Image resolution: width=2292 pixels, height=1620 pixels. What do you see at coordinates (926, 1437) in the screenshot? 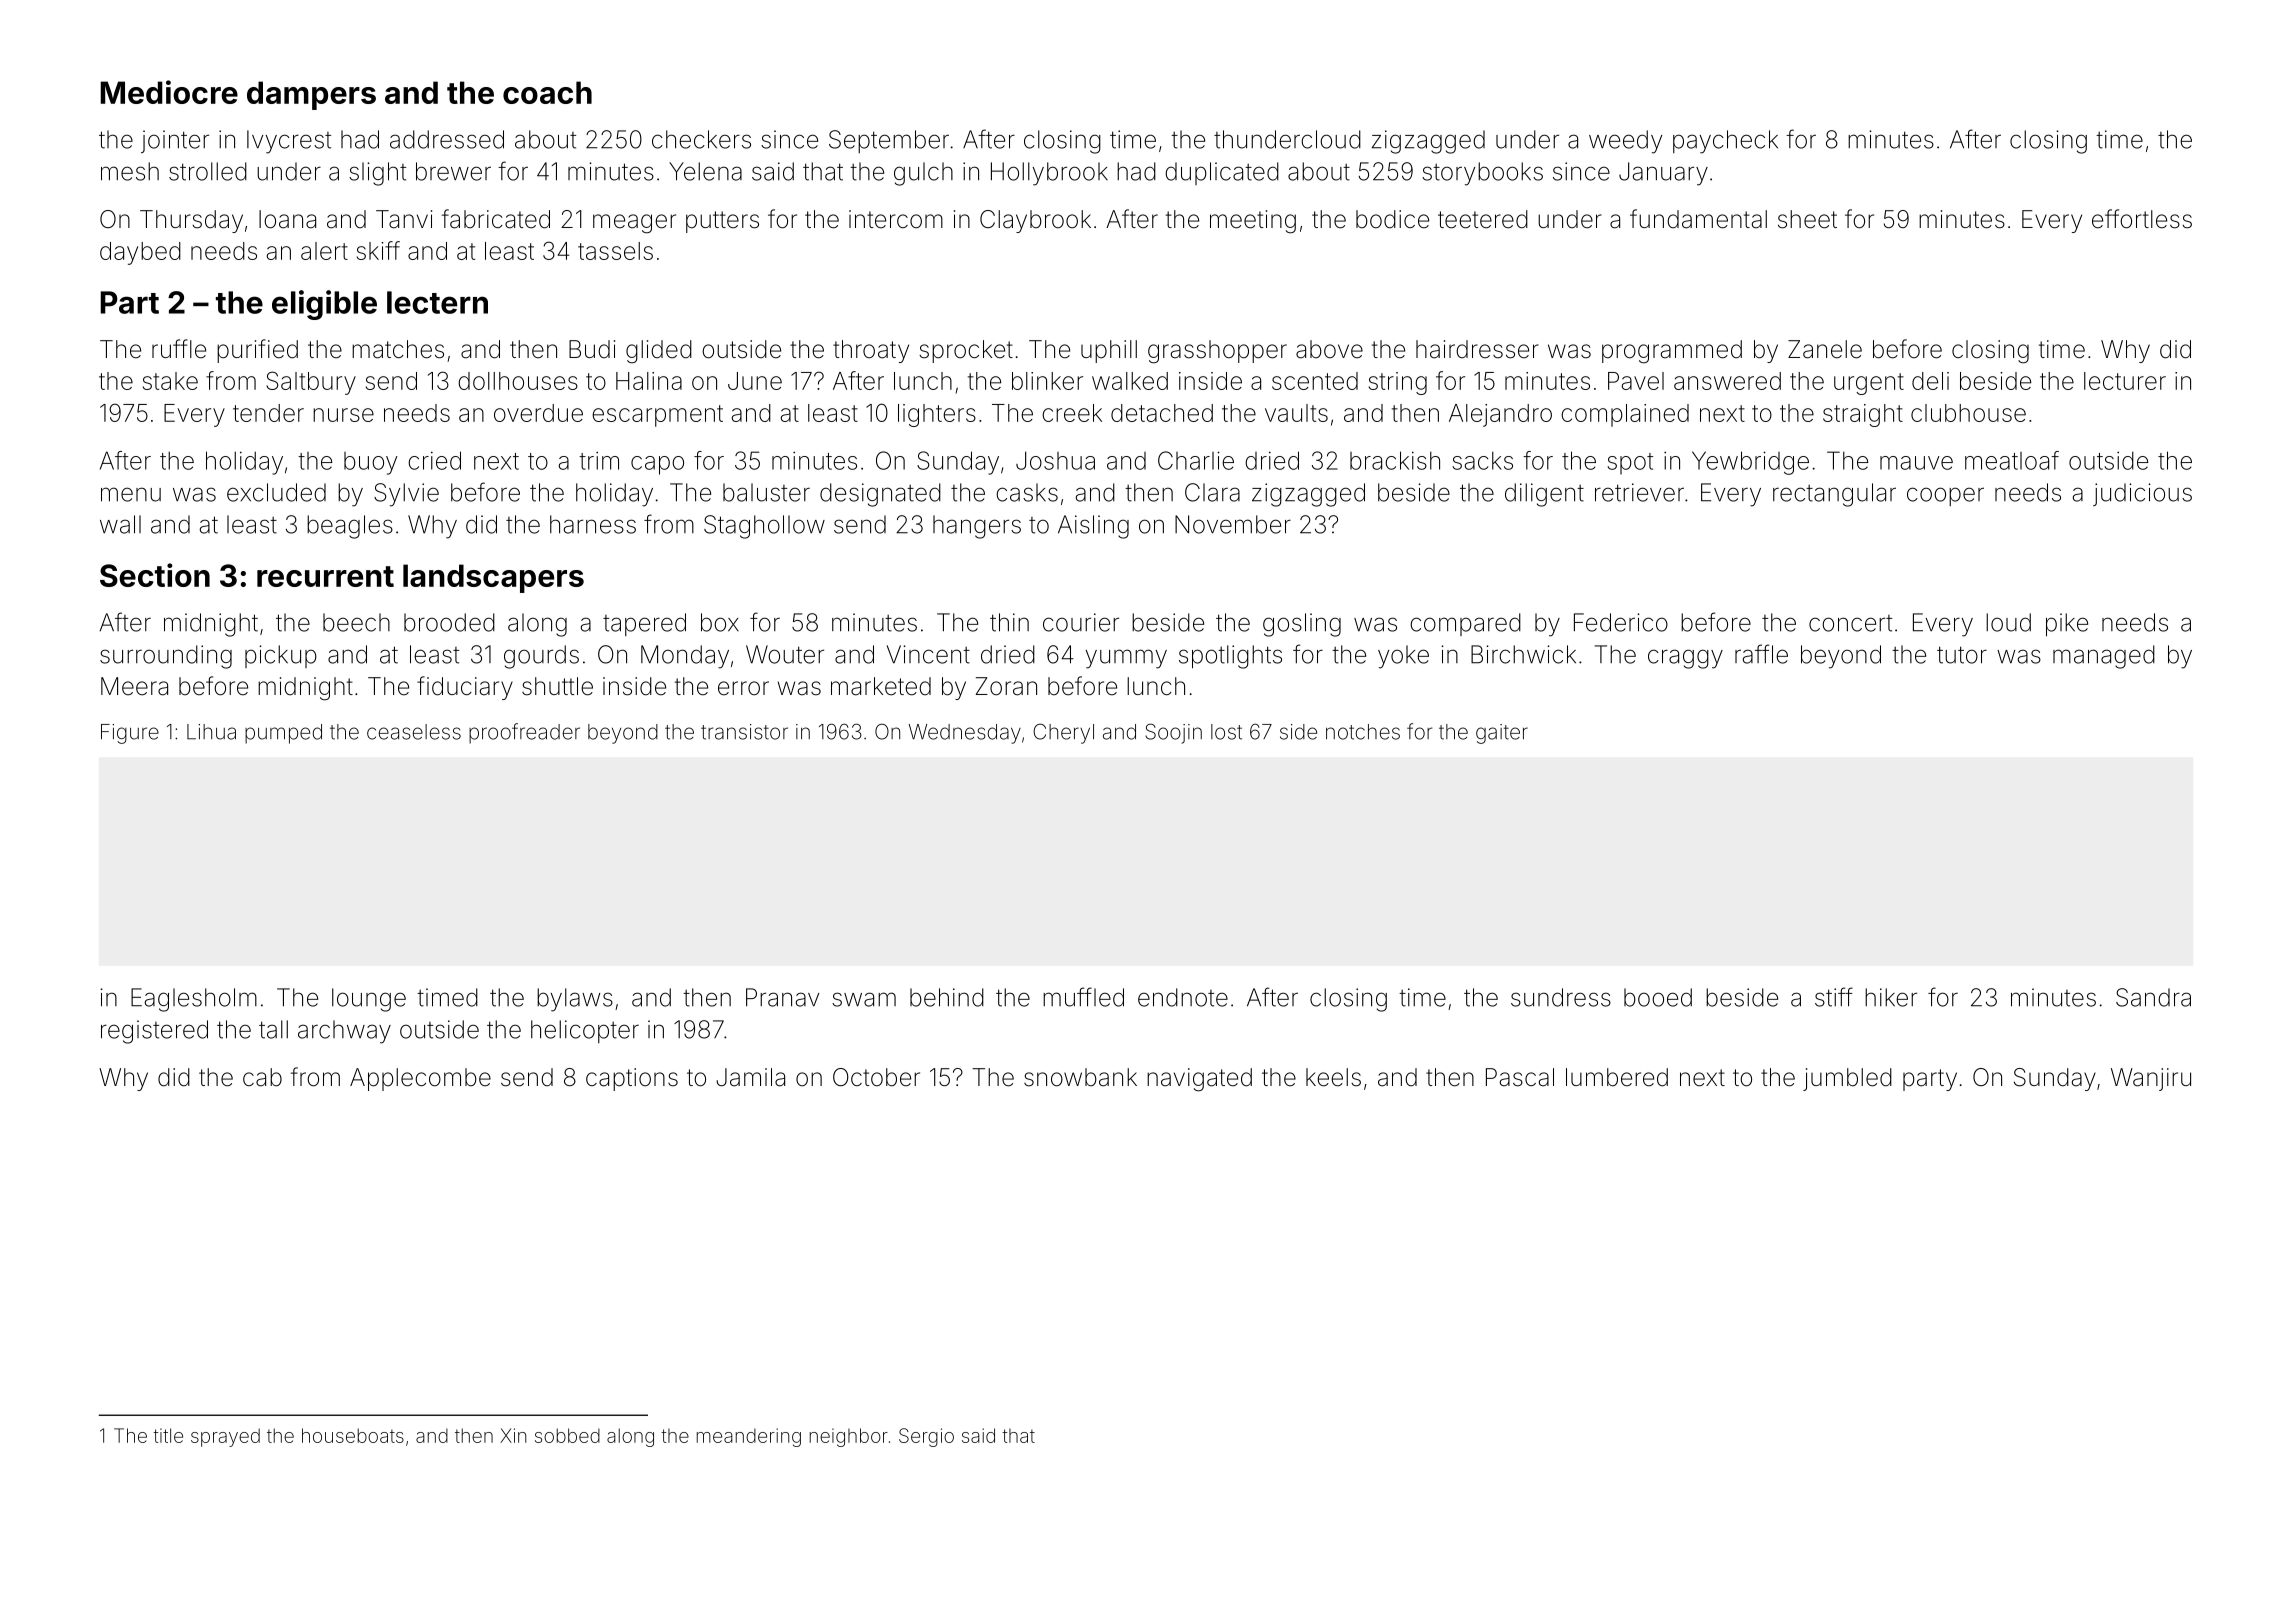
I see `Sergio` at bounding box center [926, 1437].
